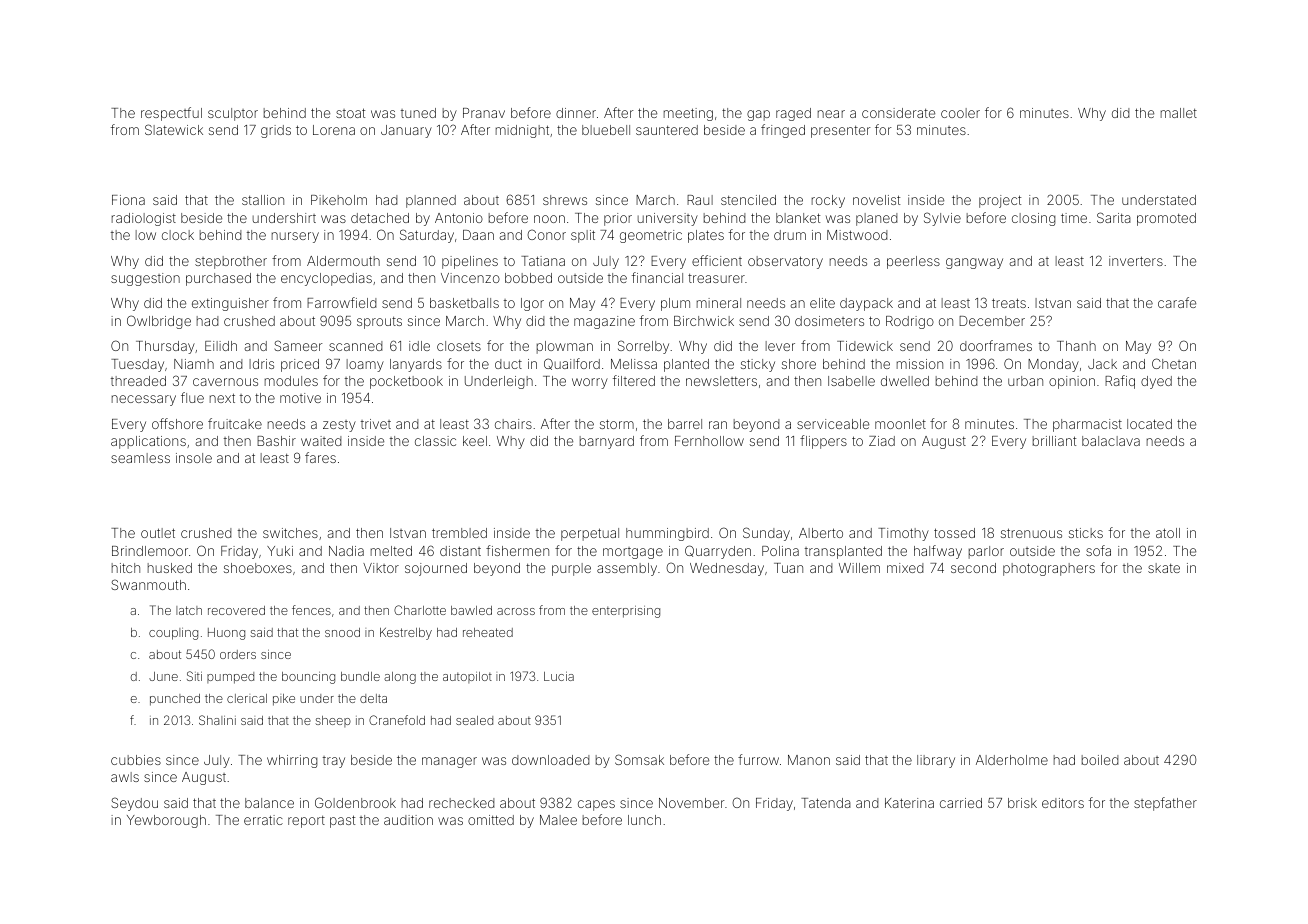 Image resolution: width=1308 pixels, height=924 pixels. Describe the element at coordinates (1000, 201) in the image. I see `project` at that location.
